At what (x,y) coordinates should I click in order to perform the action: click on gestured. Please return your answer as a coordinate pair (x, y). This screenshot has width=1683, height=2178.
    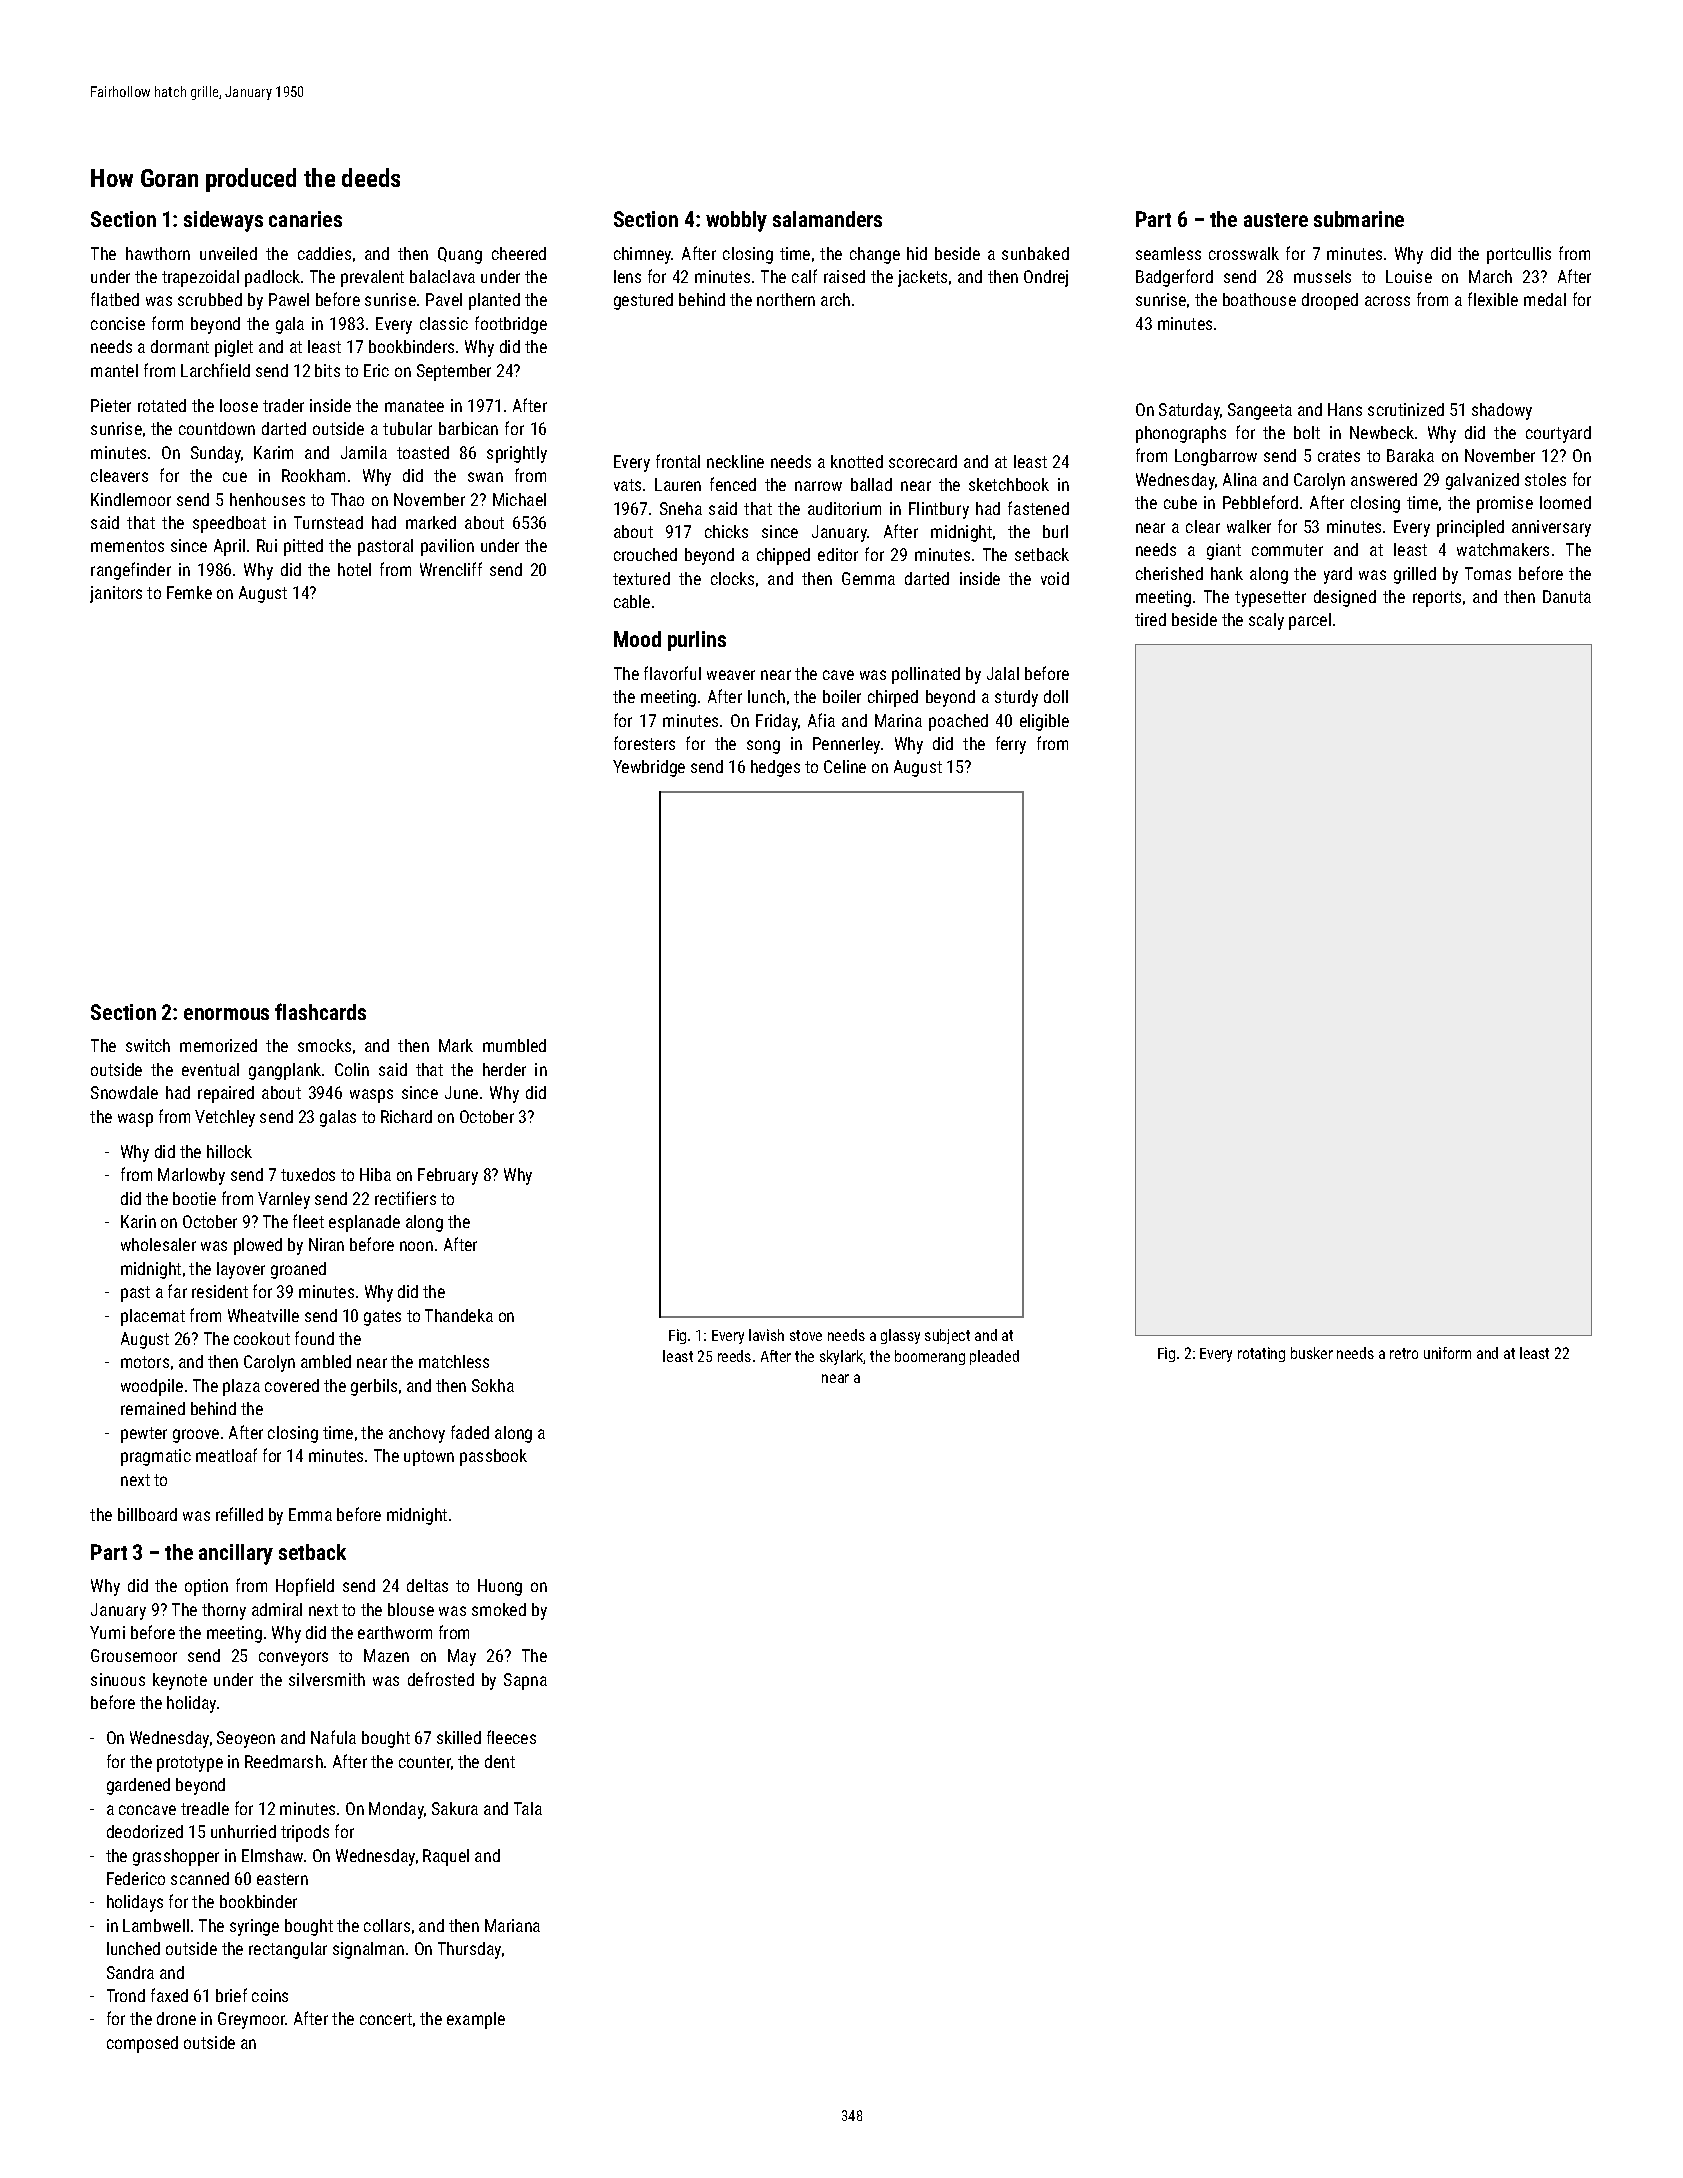
    Looking at the image, I should click on (643, 301).
